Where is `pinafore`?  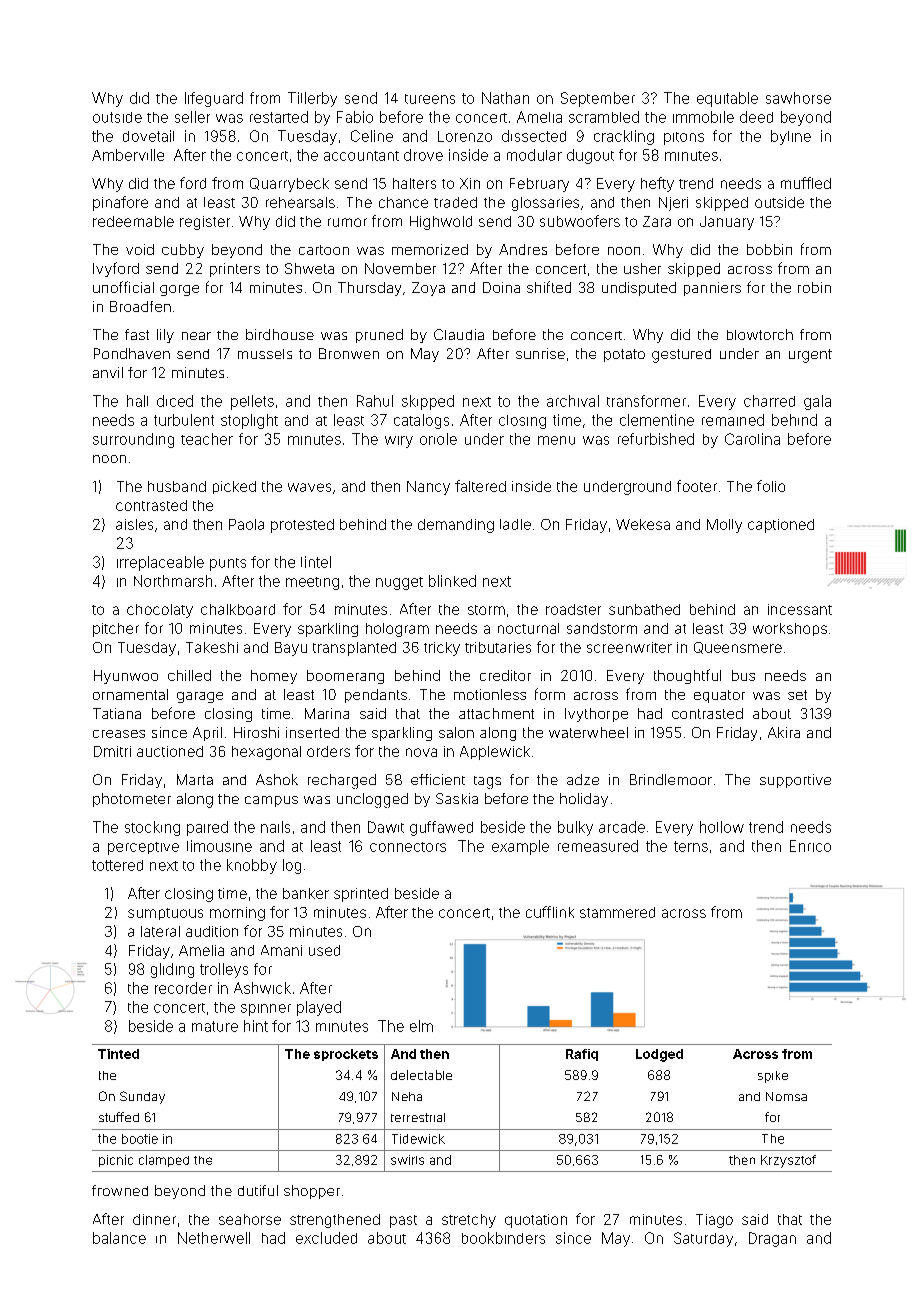
pinafore is located at coordinates (120, 203).
